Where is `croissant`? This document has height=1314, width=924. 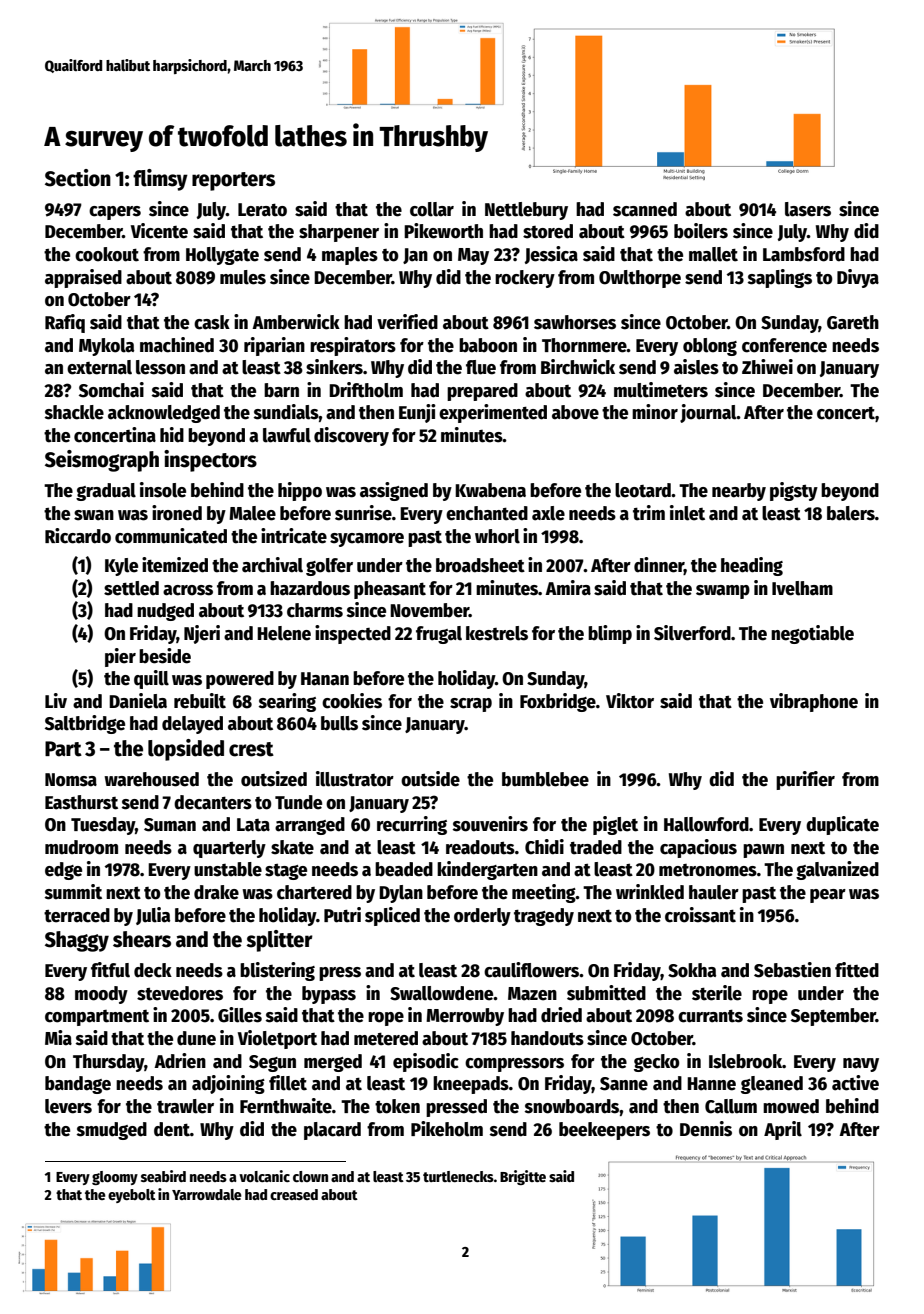 croissant is located at coordinates (700, 915).
